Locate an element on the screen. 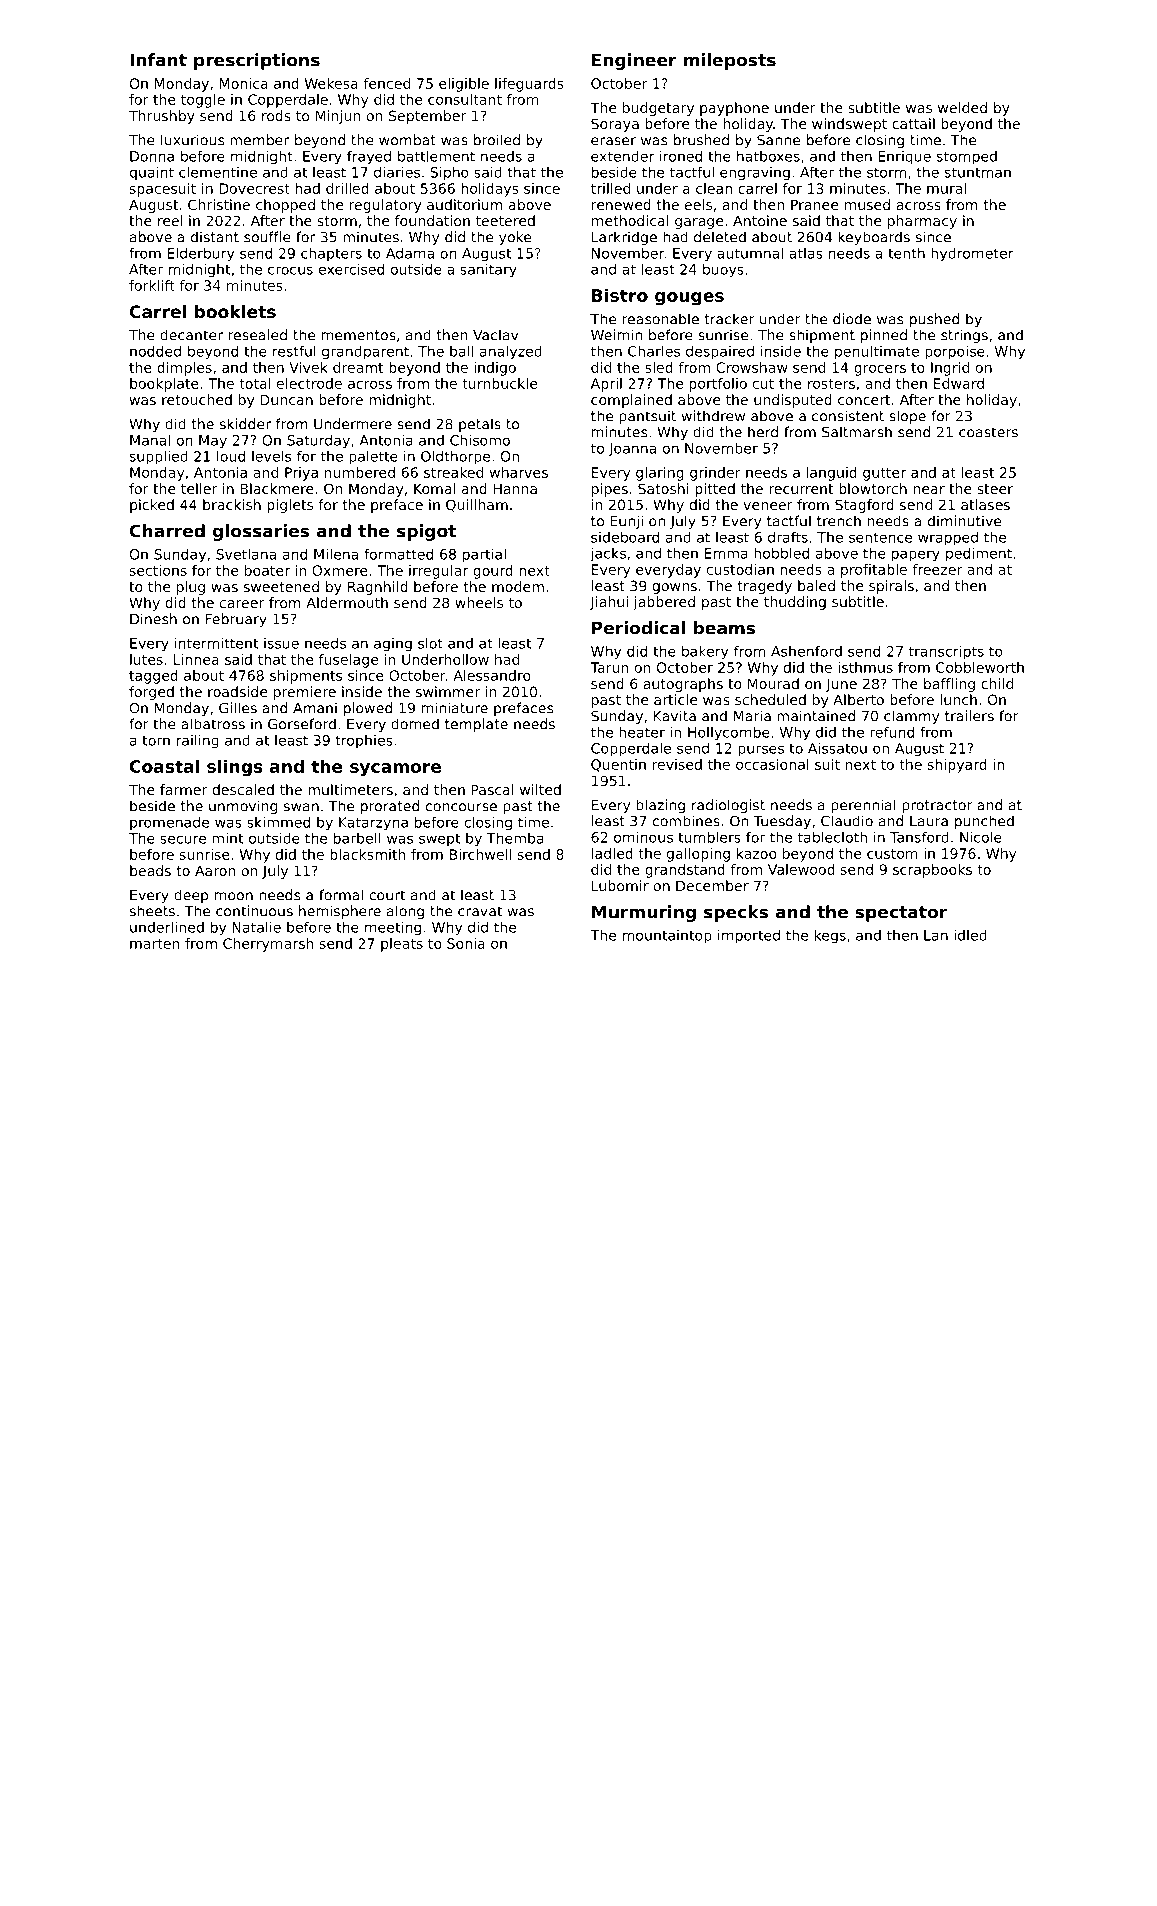 Image resolution: width=1157 pixels, height=1906 pixels. prescriptions is located at coordinates (257, 61).
